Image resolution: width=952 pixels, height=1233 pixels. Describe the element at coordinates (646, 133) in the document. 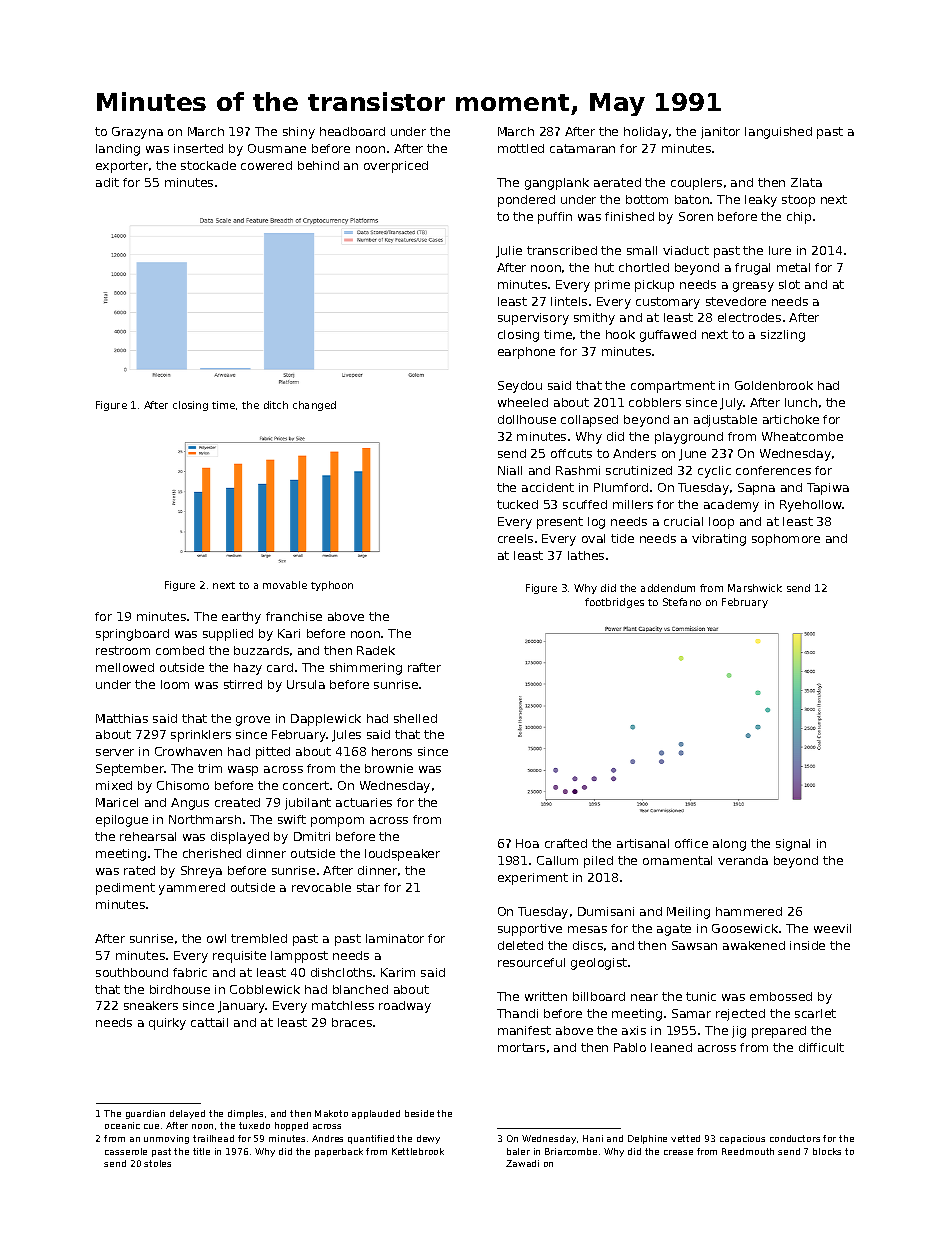

I see `holiday` at that location.
